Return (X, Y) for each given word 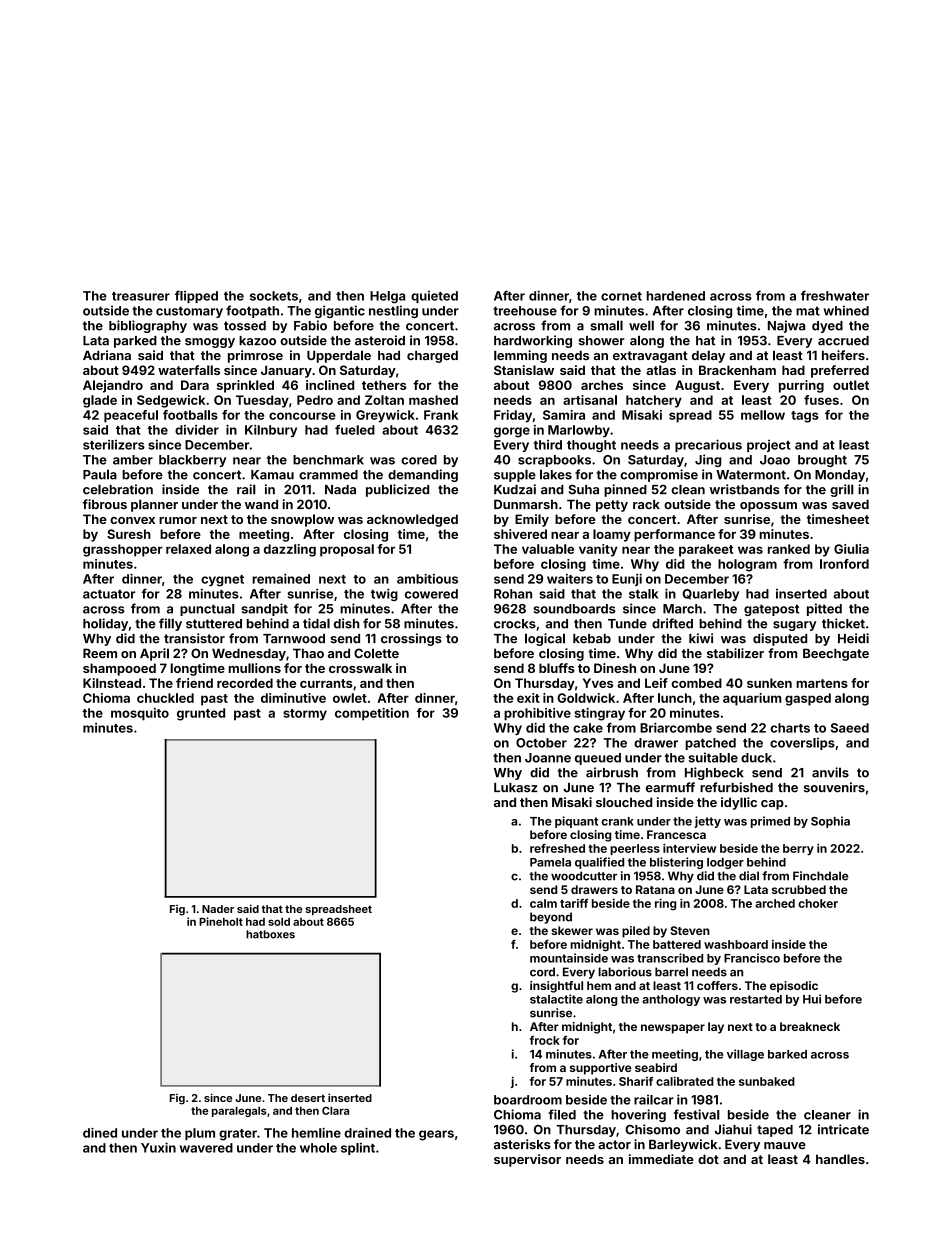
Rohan (513, 594)
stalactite (556, 999)
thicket (843, 623)
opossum (768, 507)
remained (281, 579)
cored (419, 460)
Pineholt (221, 921)
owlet (350, 698)
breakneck (810, 1026)
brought (822, 461)
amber (133, 460)
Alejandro (113, 386)
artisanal (590, 400)
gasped (808, 699)
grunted (201, 714)
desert (308, 1098)
